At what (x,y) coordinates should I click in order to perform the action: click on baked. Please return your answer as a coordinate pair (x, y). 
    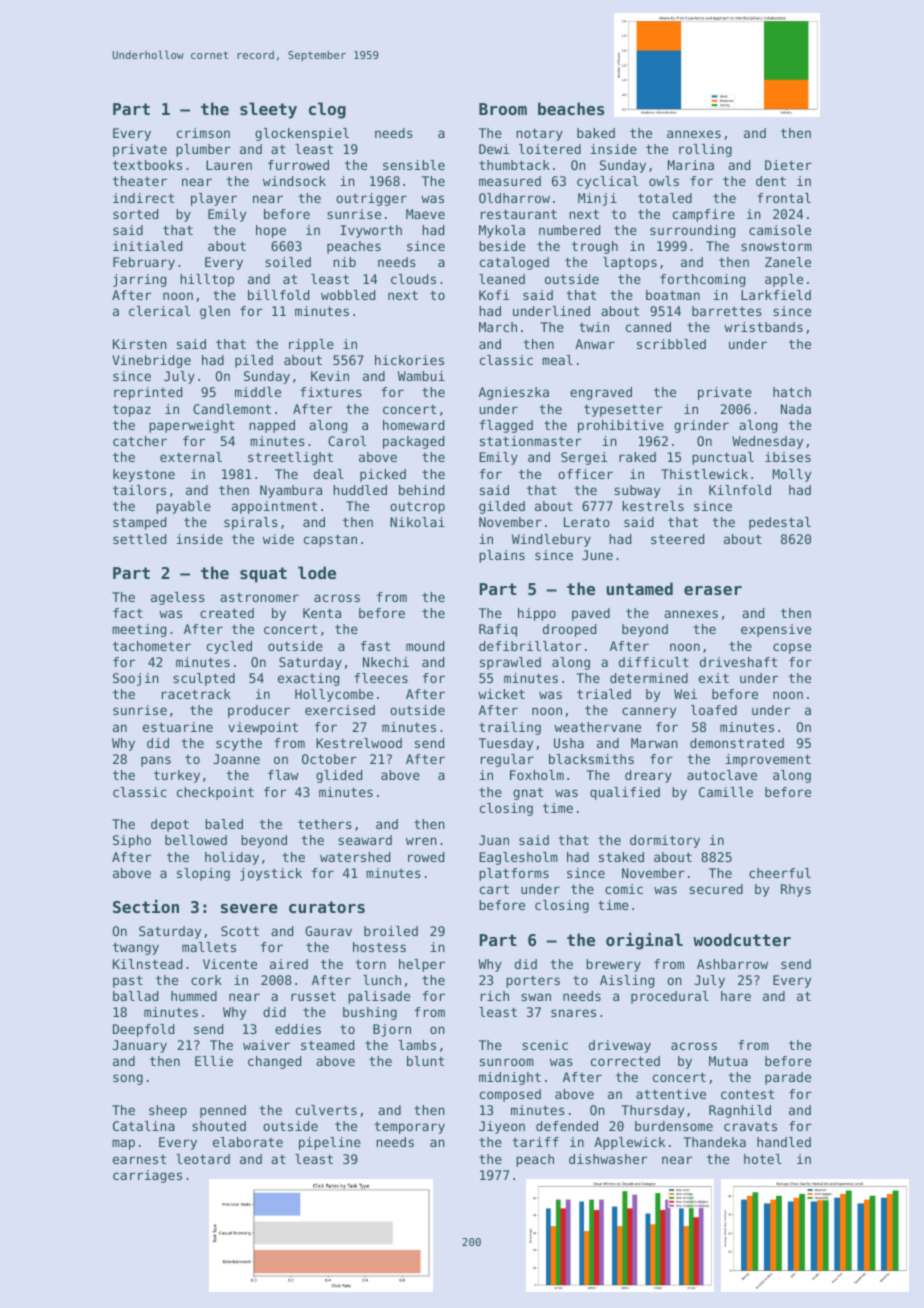
    Looking at the image, I should click on (596, 133).
